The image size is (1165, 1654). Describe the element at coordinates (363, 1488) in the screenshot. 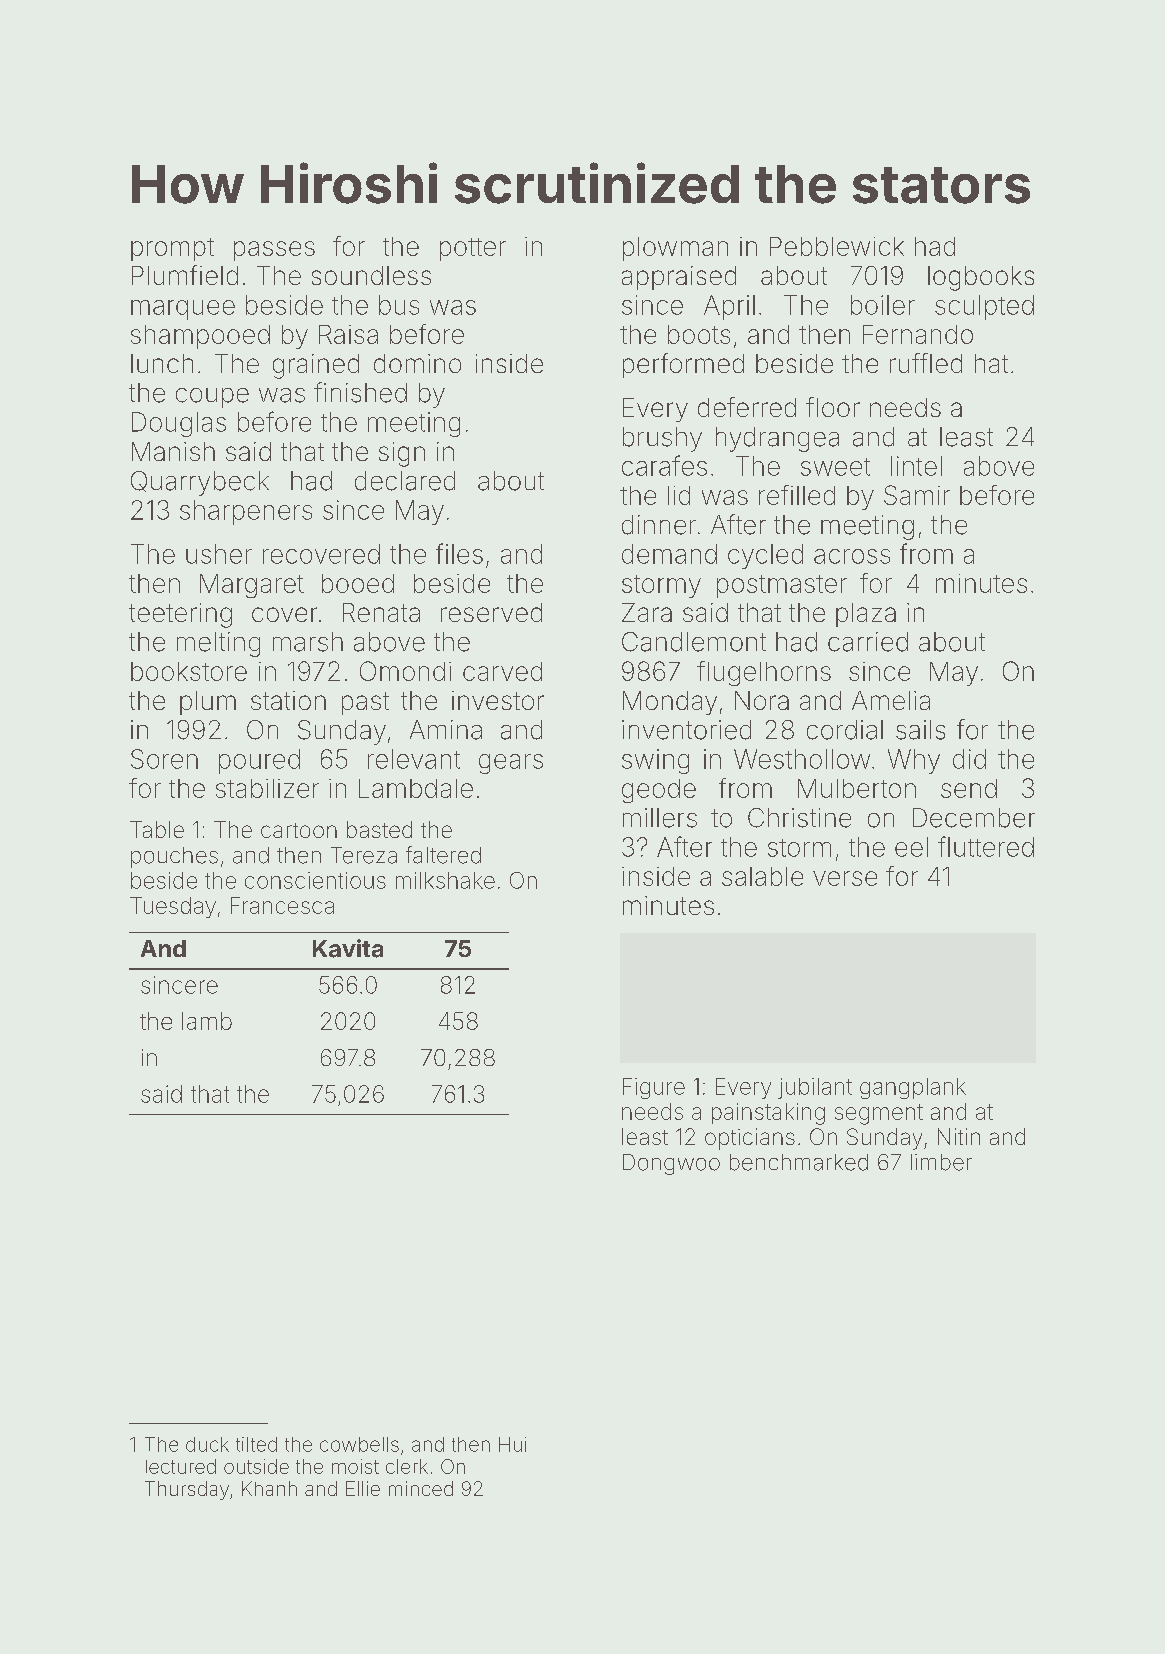

I see `Ellie` at that location.
